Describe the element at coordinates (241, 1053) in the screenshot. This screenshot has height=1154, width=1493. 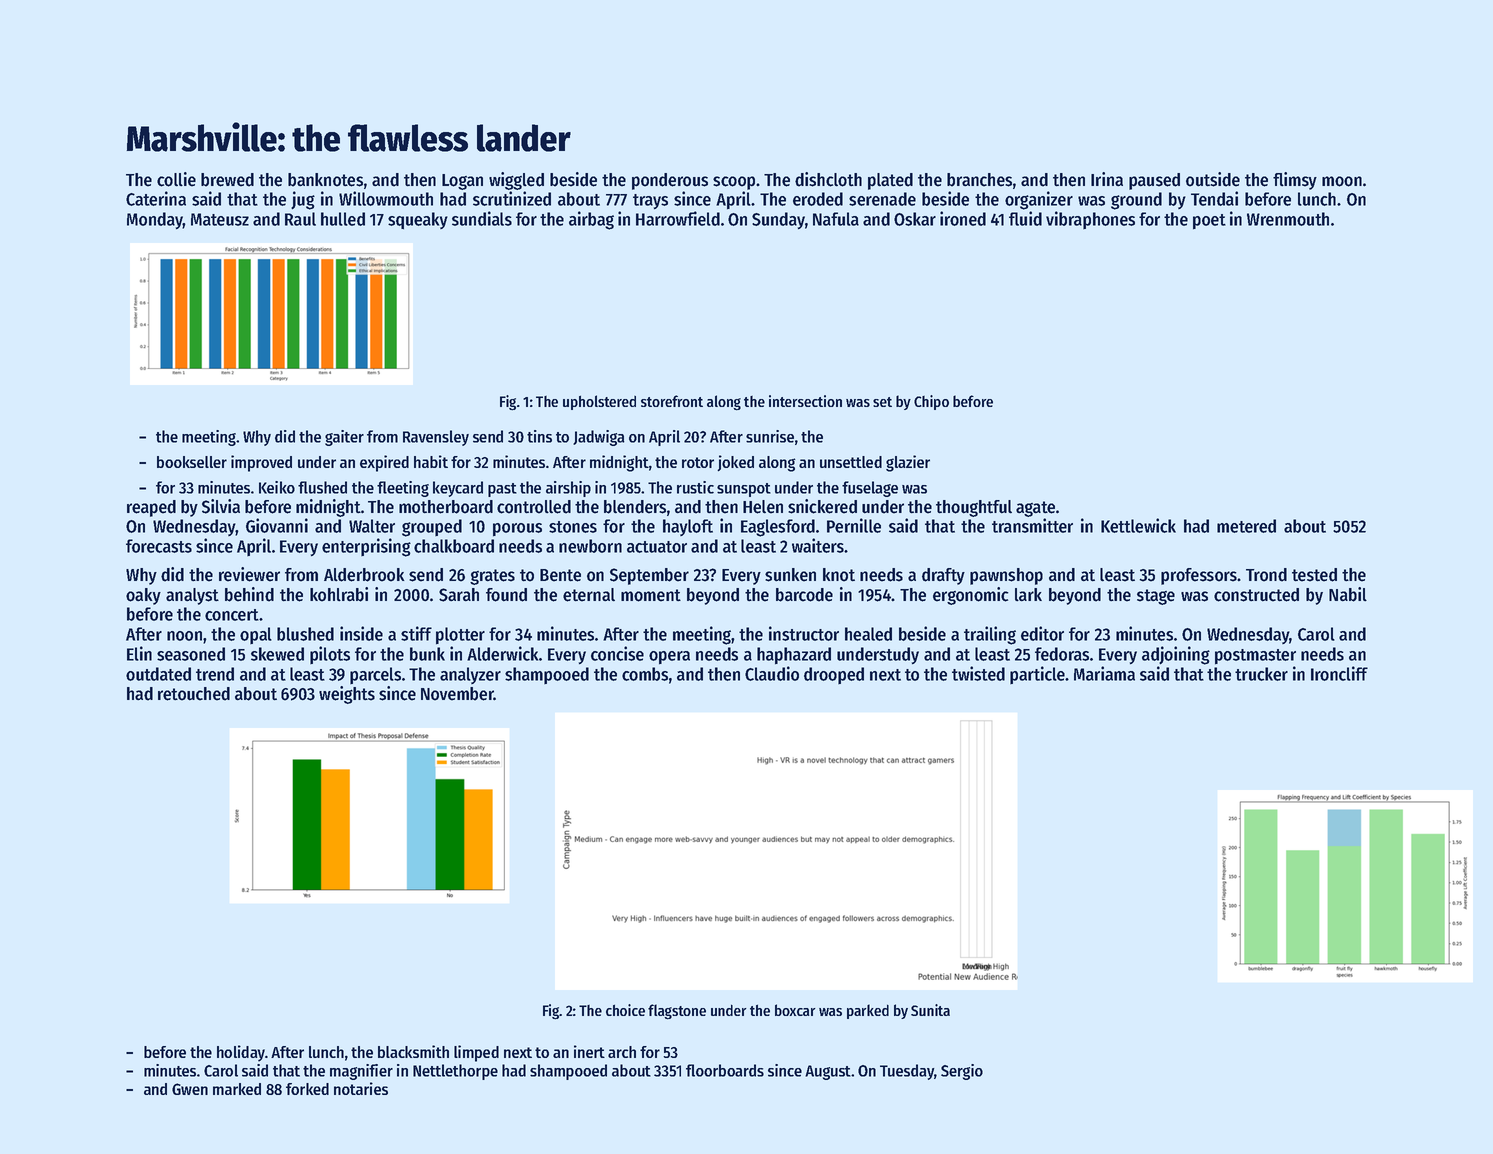
I see `holiday` at that location.
